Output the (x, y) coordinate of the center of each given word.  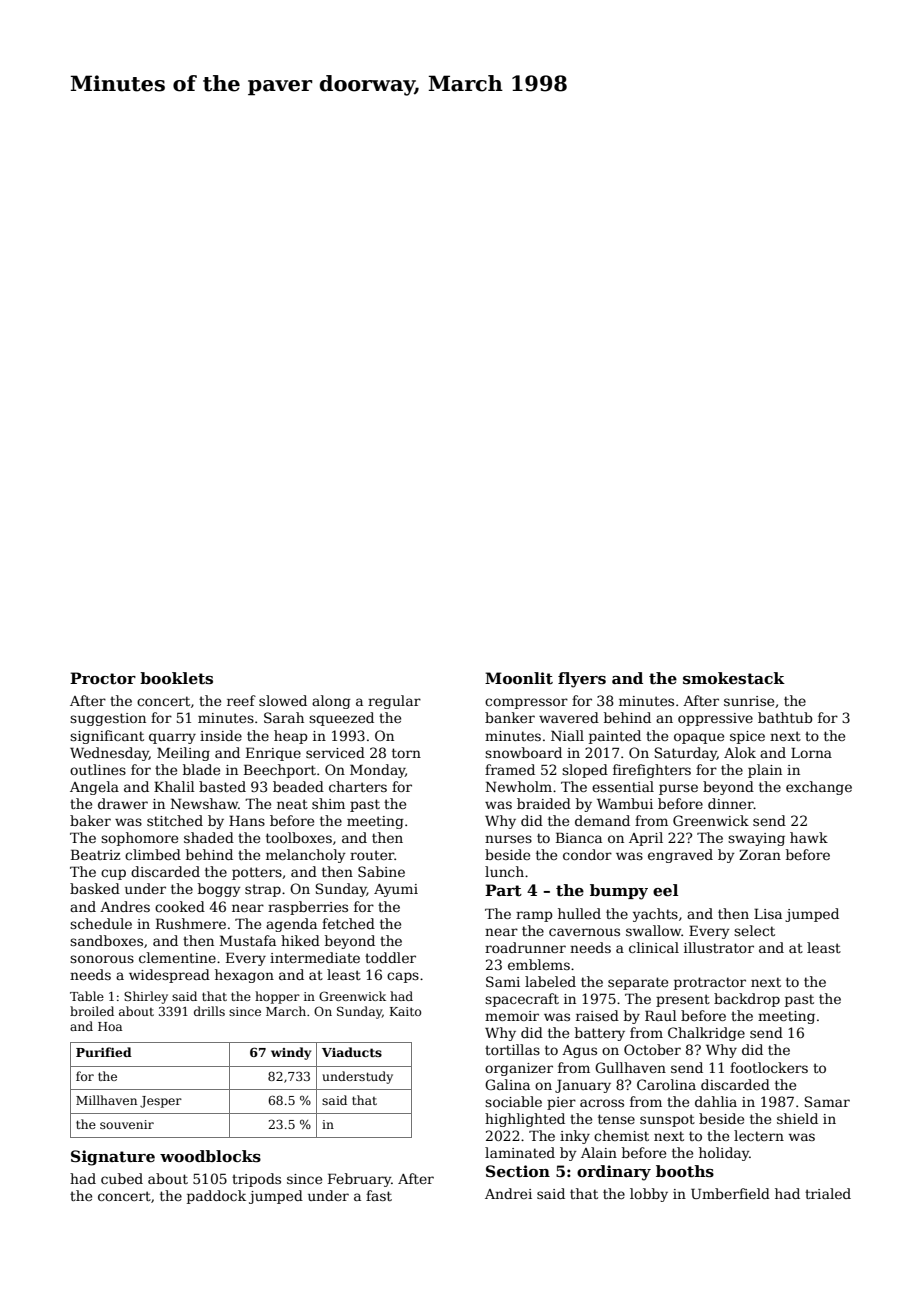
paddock (216, 1197)
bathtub (785, 717)
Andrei (508, 1193)
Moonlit (519, 678)
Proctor (103, 678)
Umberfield (730, 1193)
